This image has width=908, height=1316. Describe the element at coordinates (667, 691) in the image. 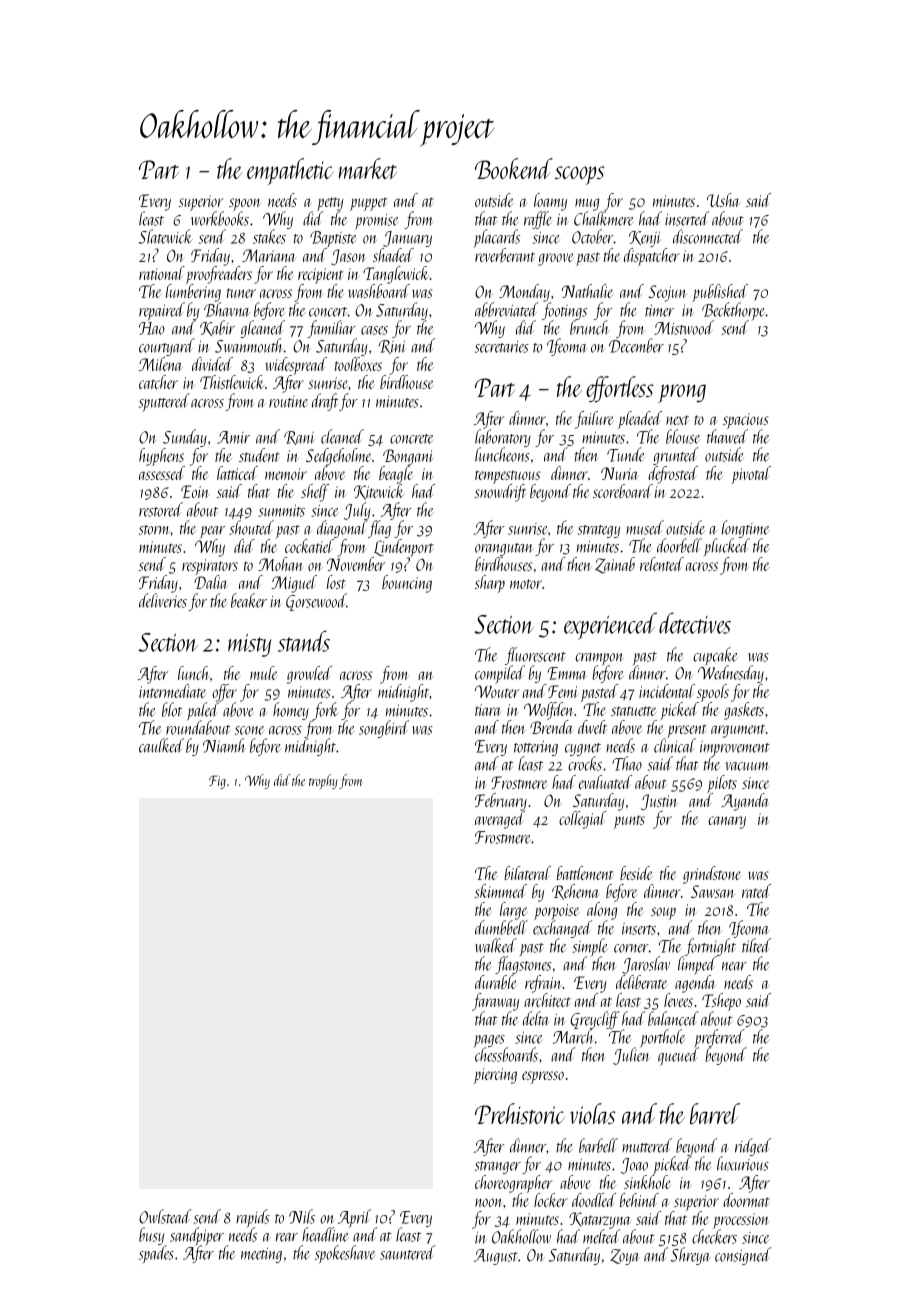

I see `incidental` at that location.
